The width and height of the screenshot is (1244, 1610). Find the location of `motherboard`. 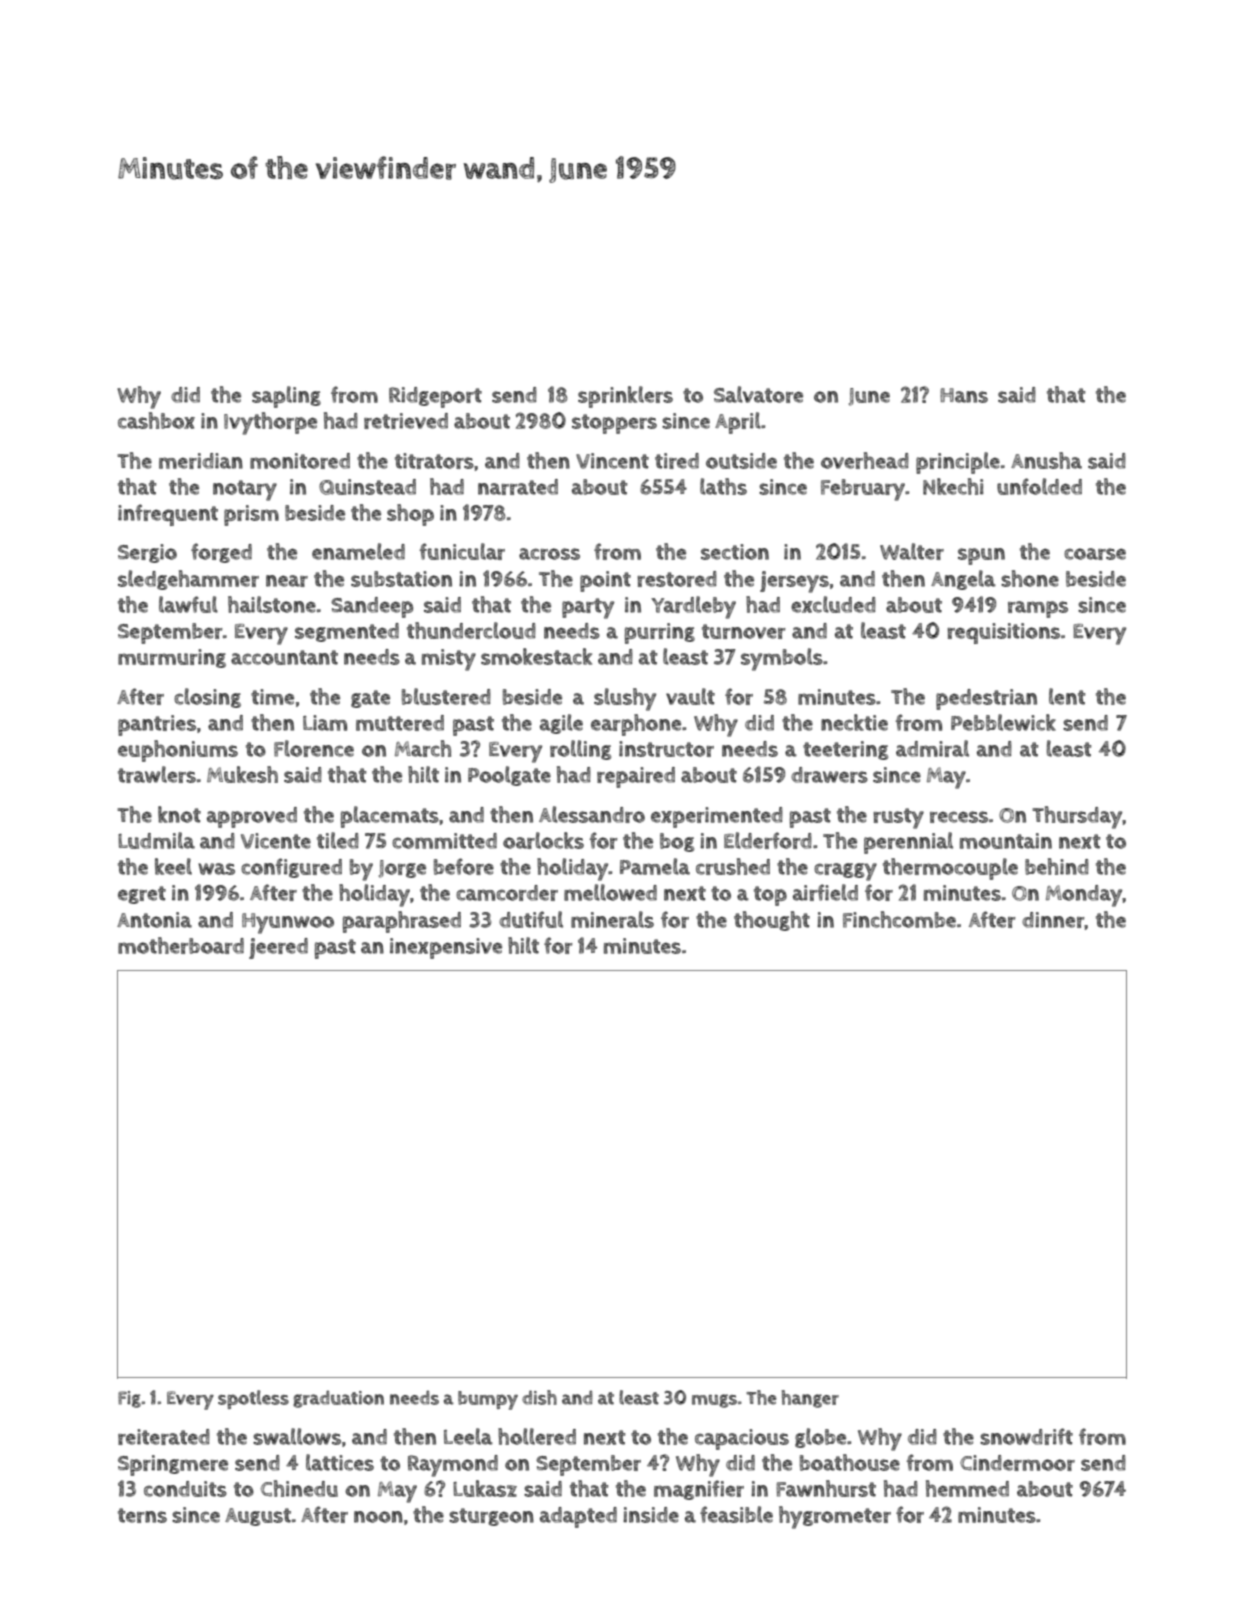

motherboard is located at coordinates (181, 945).
